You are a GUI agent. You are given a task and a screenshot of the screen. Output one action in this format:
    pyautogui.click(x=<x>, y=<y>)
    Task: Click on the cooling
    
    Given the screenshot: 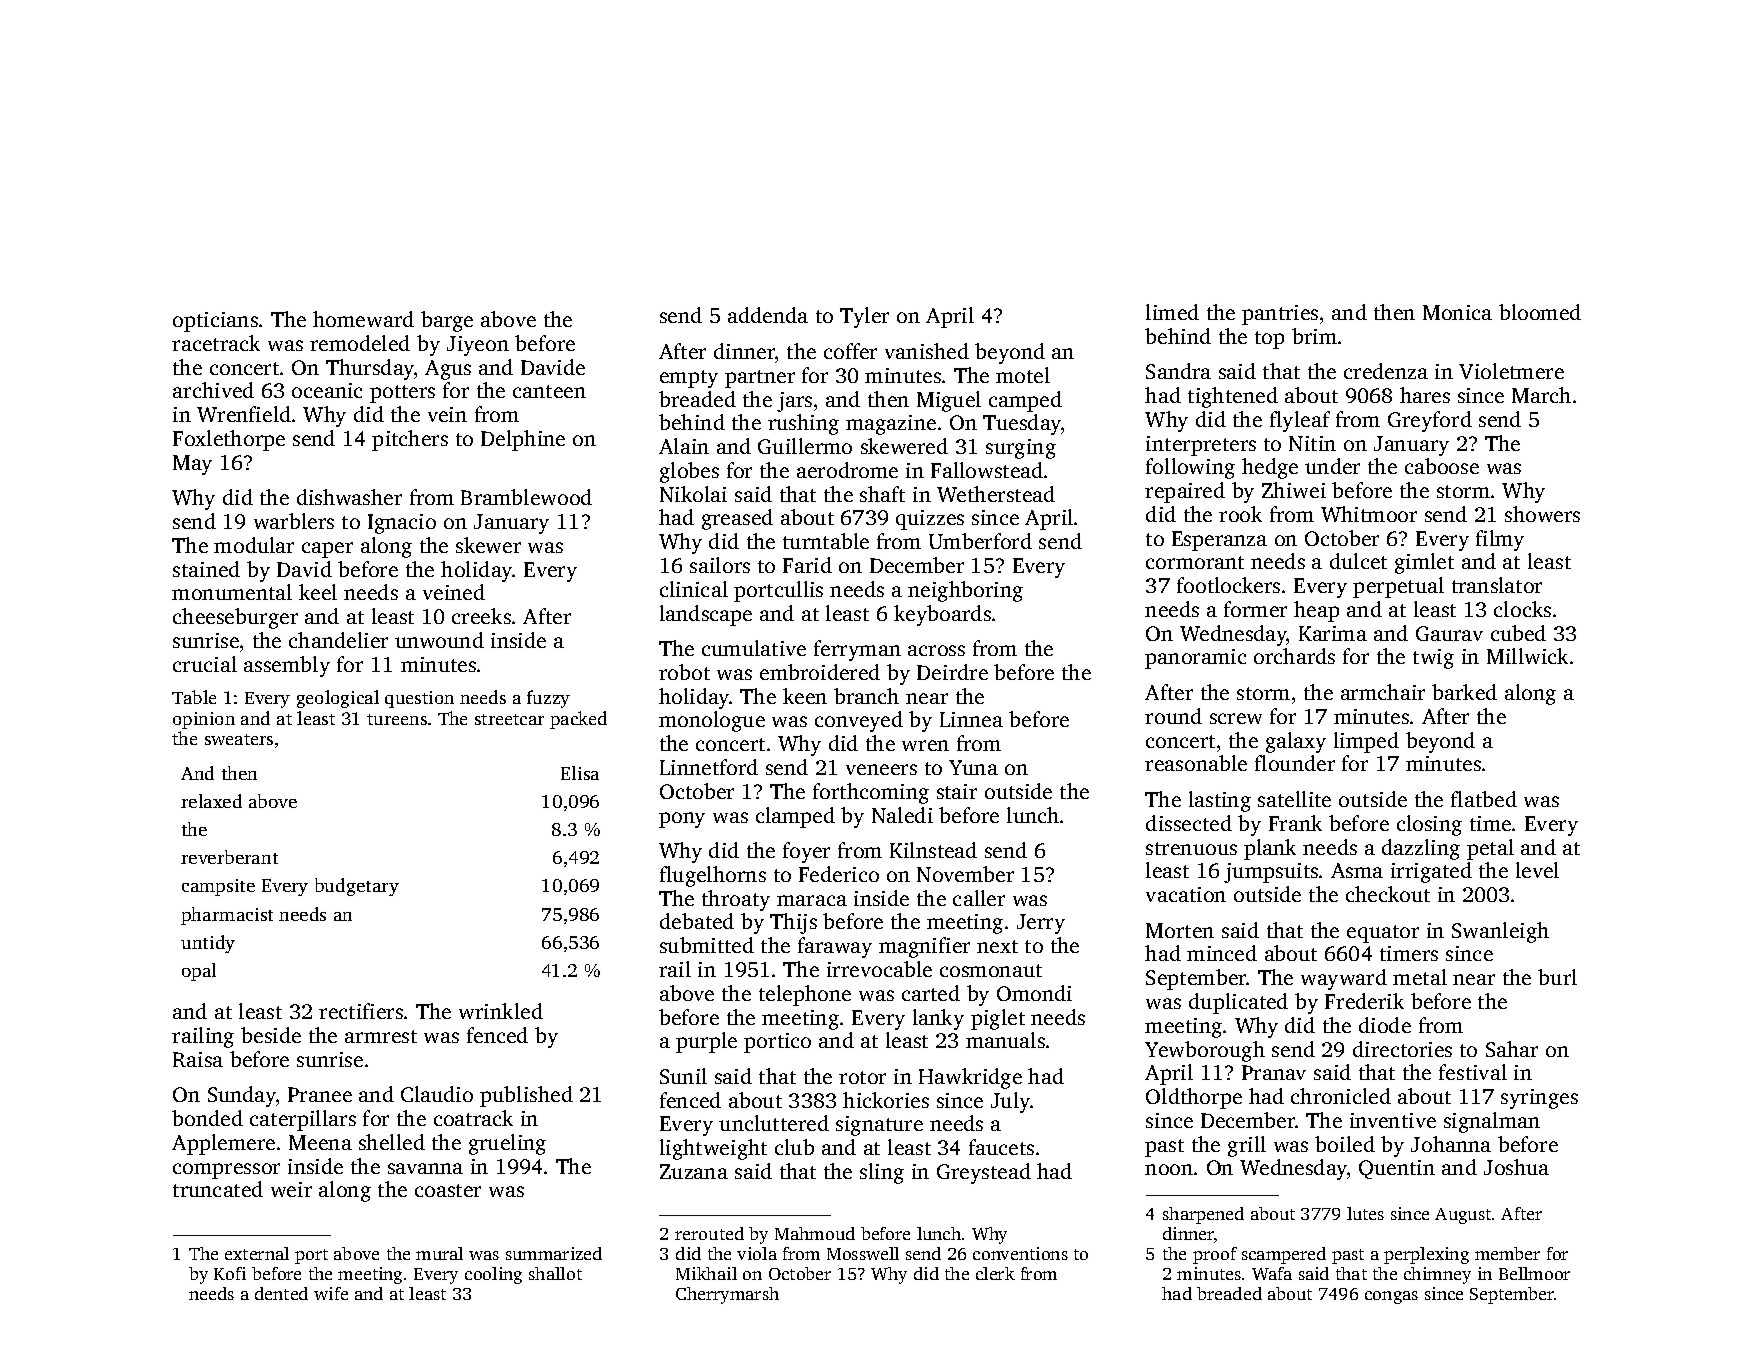 What is the action you would take?
    pyautogui.click(x=493, y=1275)
